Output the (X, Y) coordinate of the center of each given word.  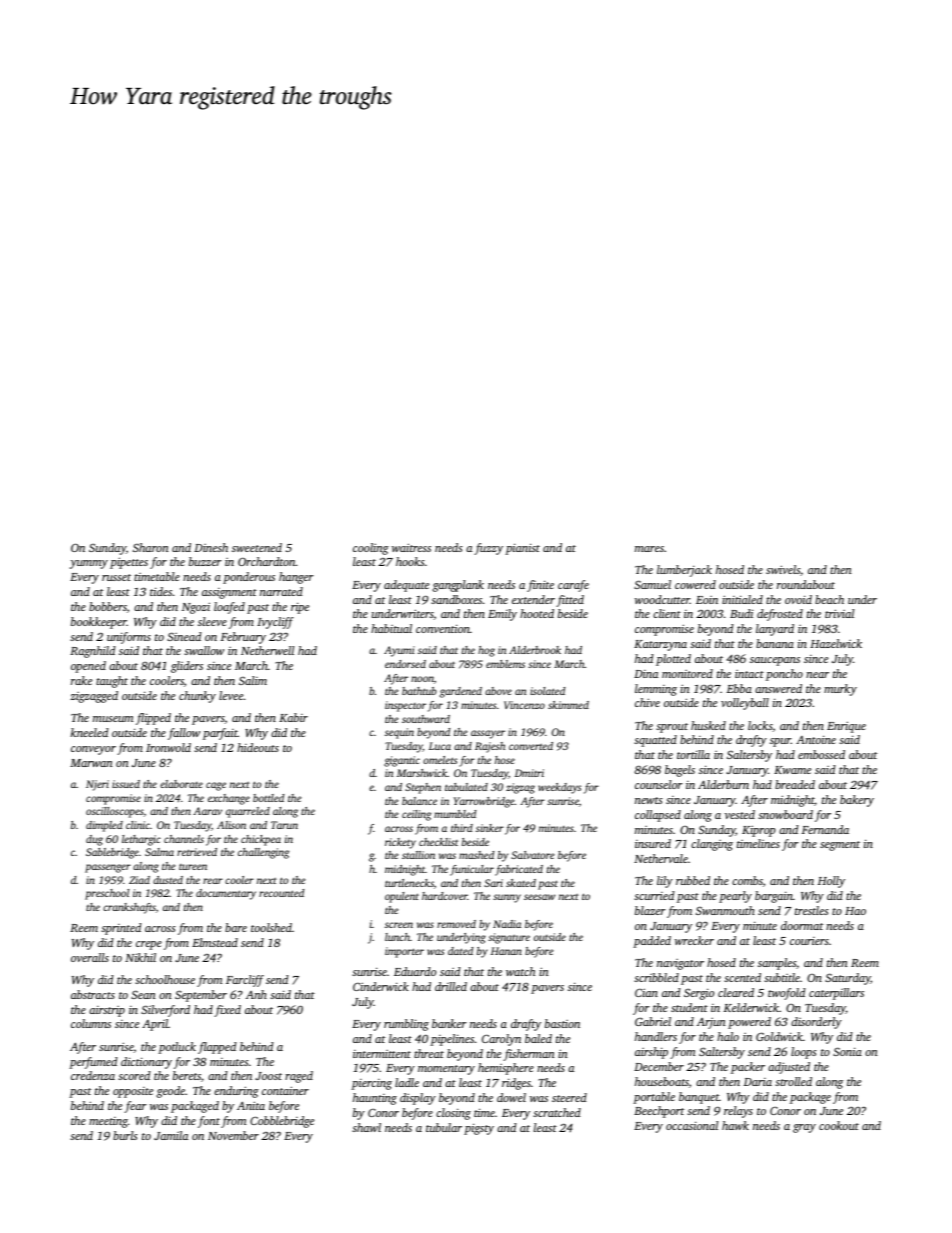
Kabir (293, 717)
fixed (227, 1011)
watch (520, 971)
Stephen (423, 788)
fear (135, 1107)
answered (778, 688)
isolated (547, 691)
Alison (231, 825)
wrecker (694, 940)
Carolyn (501, 1040)
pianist (522, 549)
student (689, 1007)
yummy (89, 564)
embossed (821, 754)
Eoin (707, 600)
